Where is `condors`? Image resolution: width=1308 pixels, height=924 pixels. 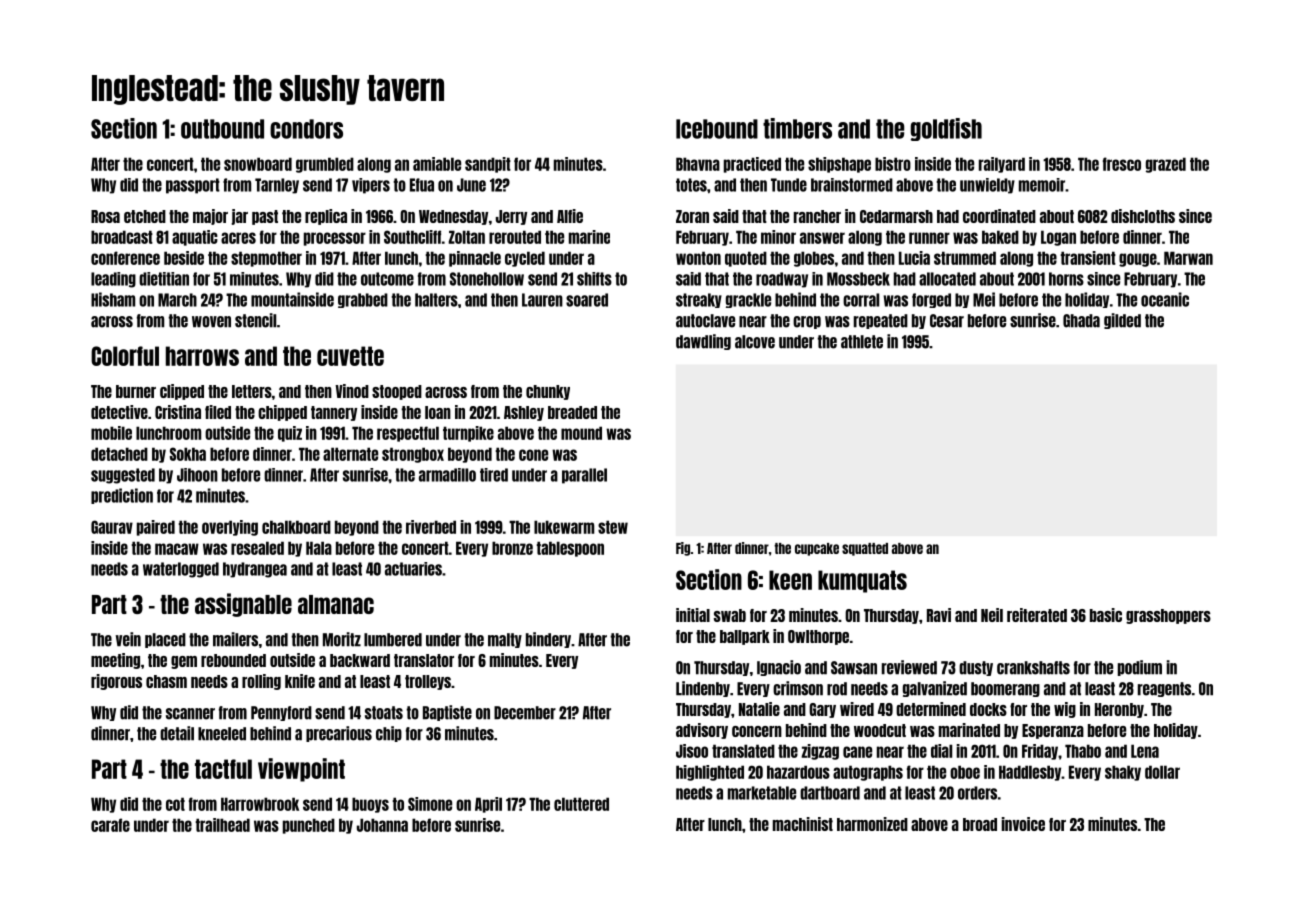 condors is located at coordinates (306, 129).
